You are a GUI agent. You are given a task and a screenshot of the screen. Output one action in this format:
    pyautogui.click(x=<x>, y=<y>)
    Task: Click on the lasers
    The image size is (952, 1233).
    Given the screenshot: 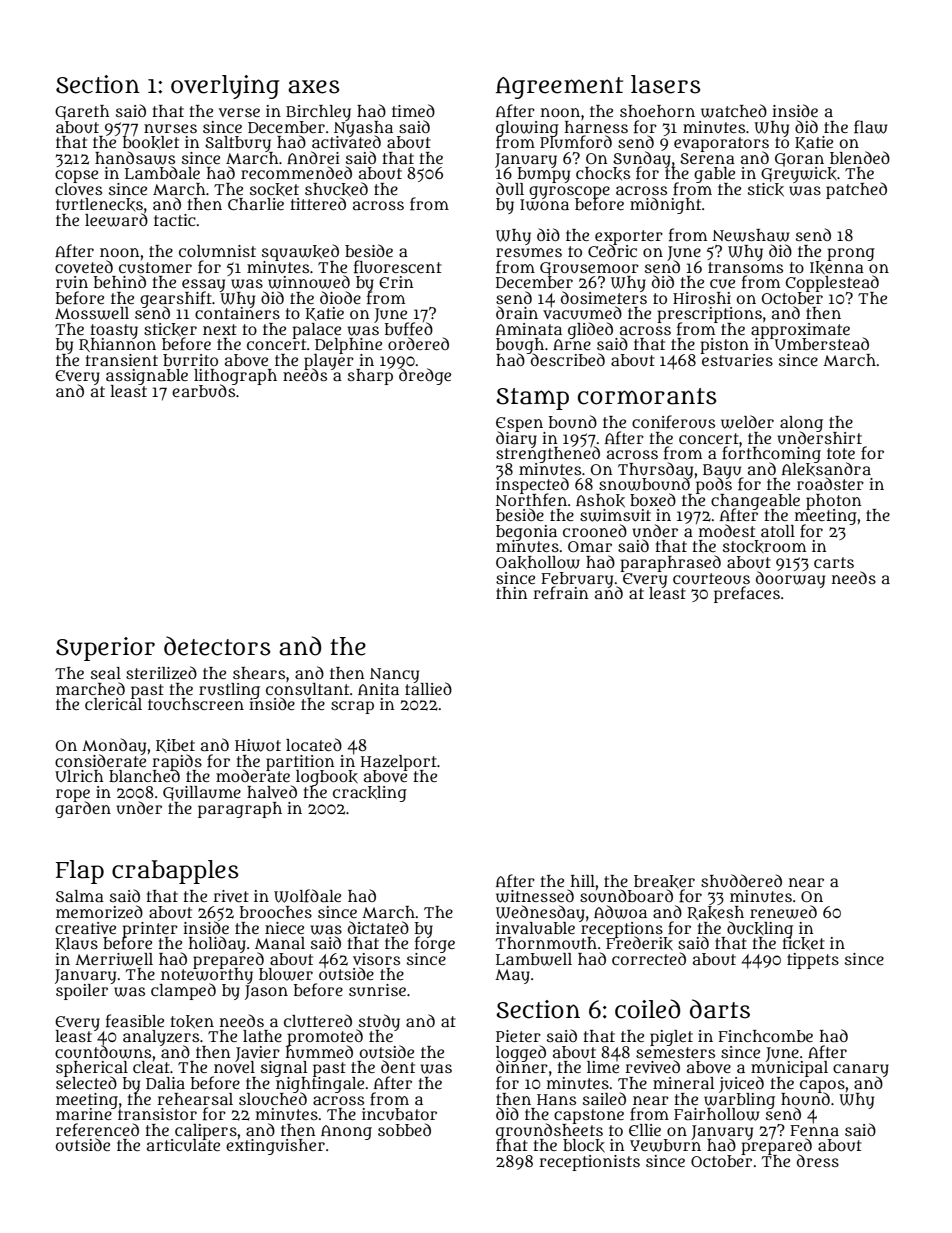 What is the action you would take?
    pyautogui.click(x=666, y=84)
